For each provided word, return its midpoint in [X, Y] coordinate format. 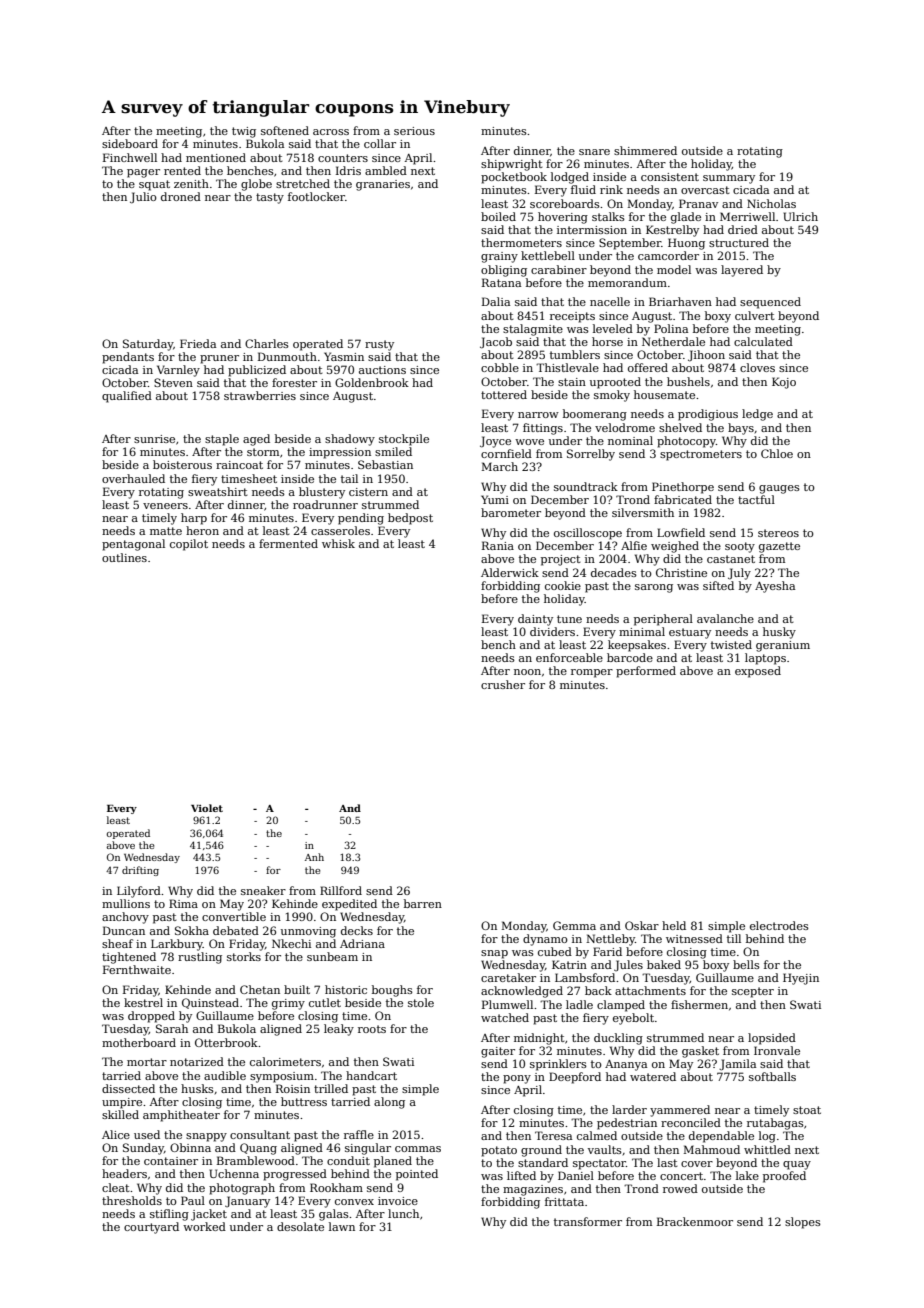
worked [204, 1226]
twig [244, 132]
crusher [503, 684]
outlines [124, 557]
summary [729, 179]
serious [414, 131]
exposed [758, 672]
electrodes [779, 925]
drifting [140, 871]
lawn [342, 1226]
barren [423, 903]
